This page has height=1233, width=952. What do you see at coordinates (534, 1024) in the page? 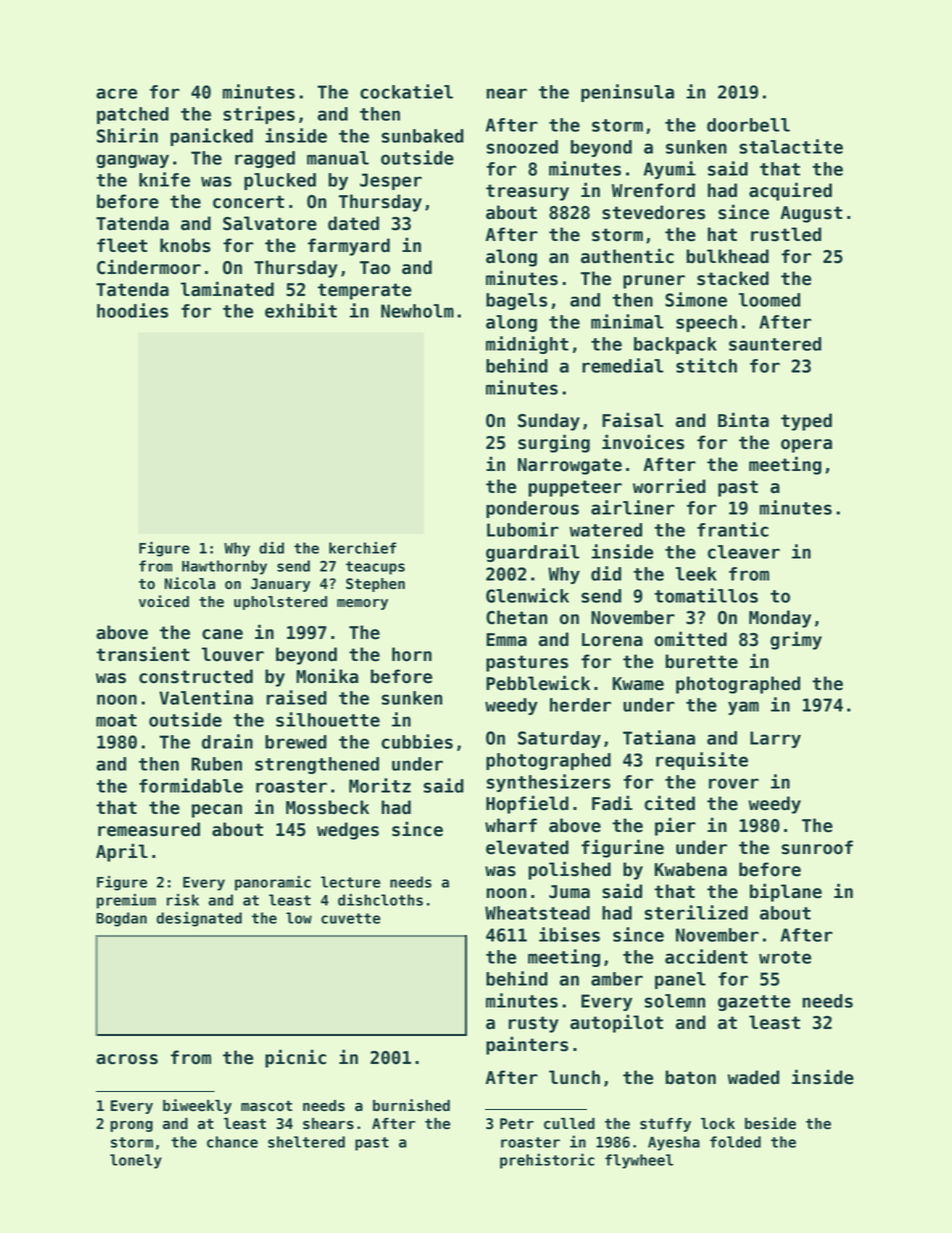
I see `rusty` at bounding box center [534, 1024].
